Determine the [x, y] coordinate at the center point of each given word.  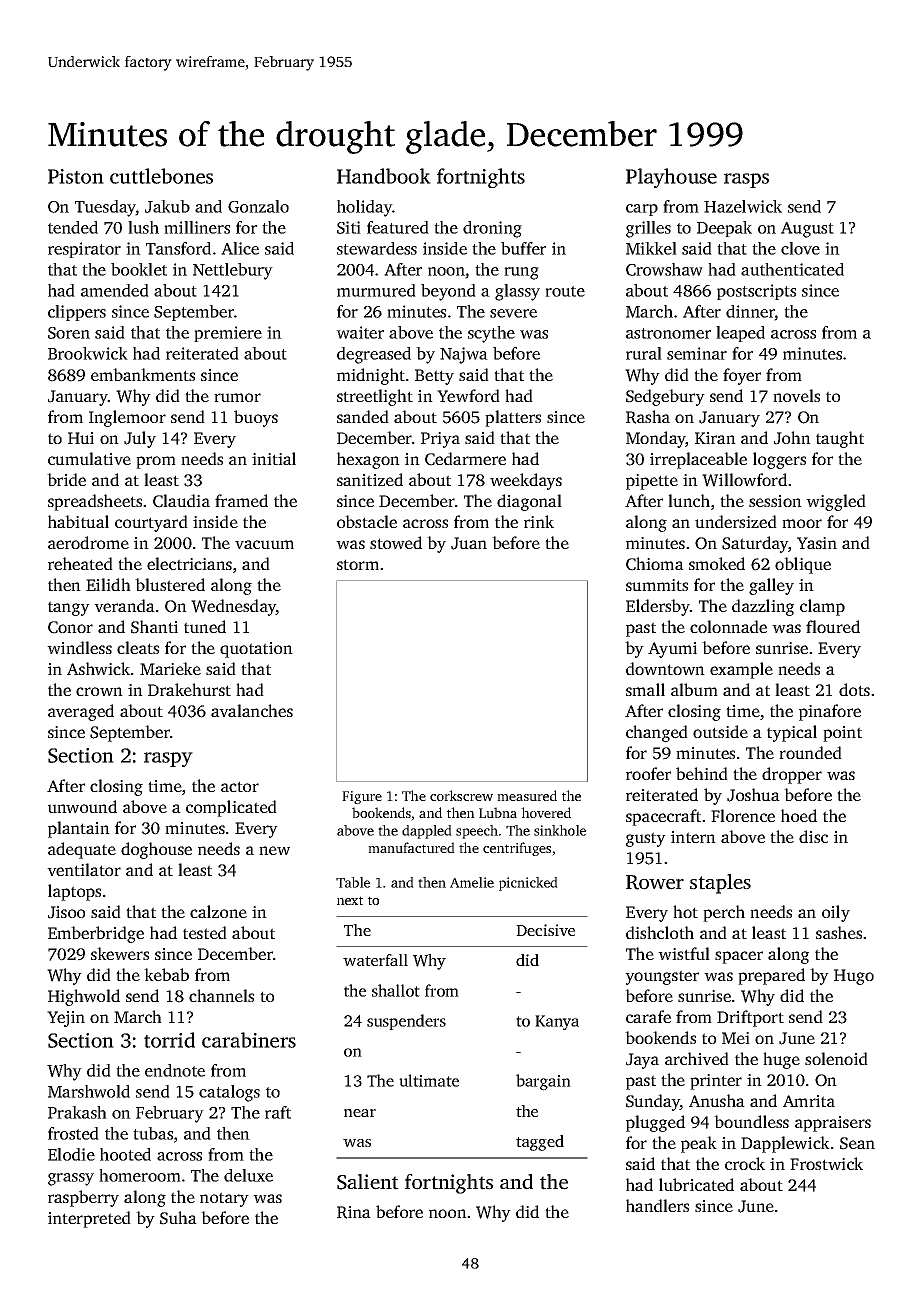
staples [720, 884]
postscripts [756, 292]
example [741, 670]
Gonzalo [258, 206]
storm [358, 564]
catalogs [229, 1093]
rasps [746, 180]
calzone [218, 911]
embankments [143, 374]
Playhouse [671, 178]
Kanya [557, 1022]
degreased [374, 355]
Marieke [170, 668]
